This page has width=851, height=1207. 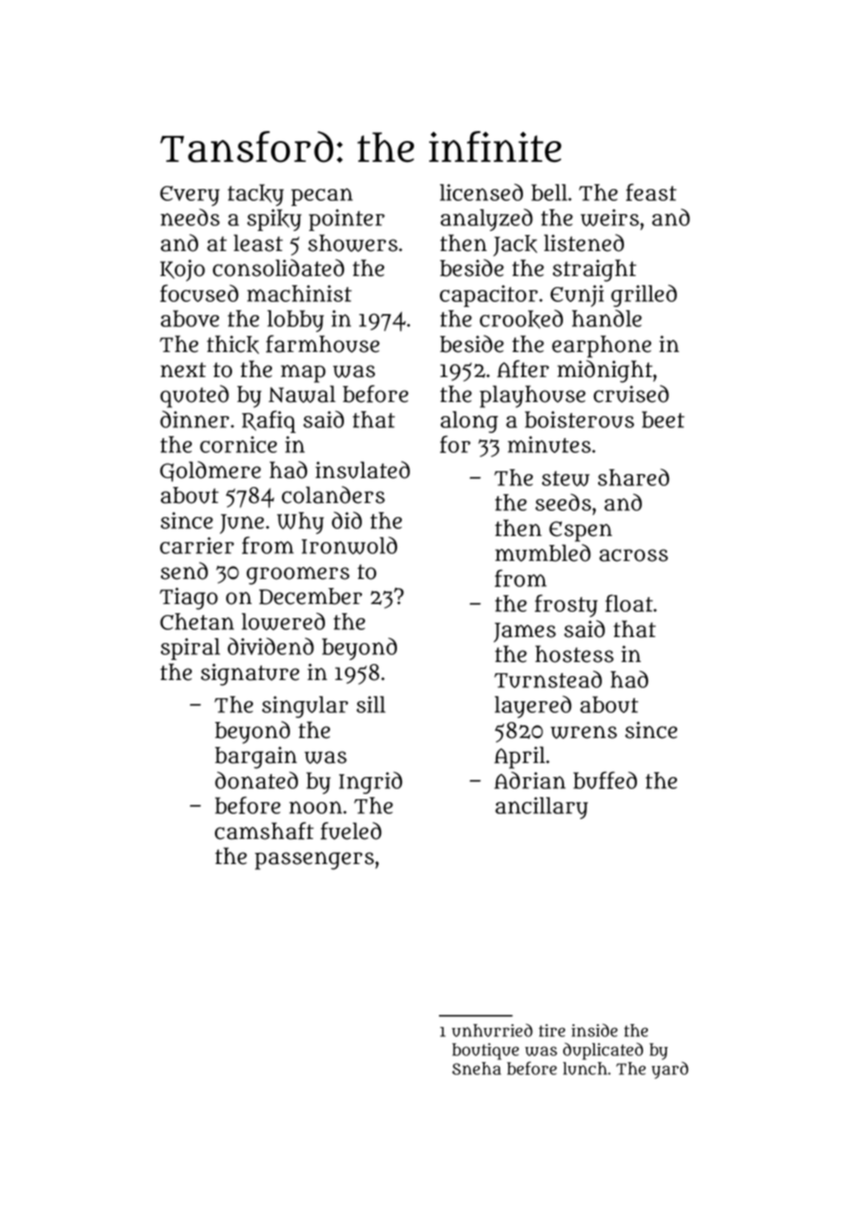 What do you see at coordinates (543, 553) in the page?
I see `mumbled` at bounding box center [543, 553].
